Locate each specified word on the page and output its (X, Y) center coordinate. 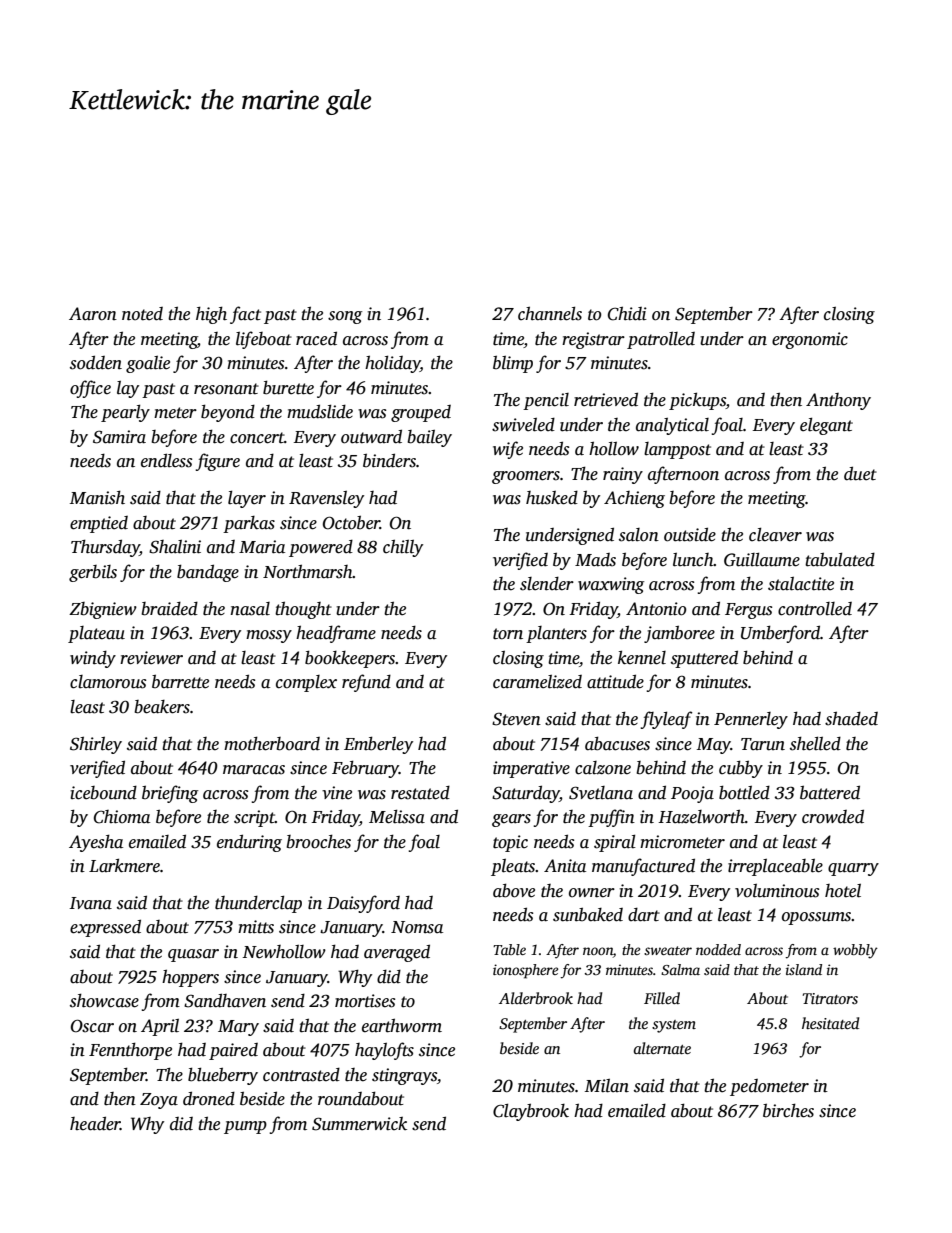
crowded (833, 816)
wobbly (855, 951)
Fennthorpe (130, 1051)
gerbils (93, 573)
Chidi (627, 313)
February (365, 769)
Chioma (122, 817)
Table (509, 949)
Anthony (838, 401)
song (345, 317)
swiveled (523, 425)
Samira (119, 437)
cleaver (775, 534)
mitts (256, 927)
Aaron (93, 314)
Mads (595, 560)
